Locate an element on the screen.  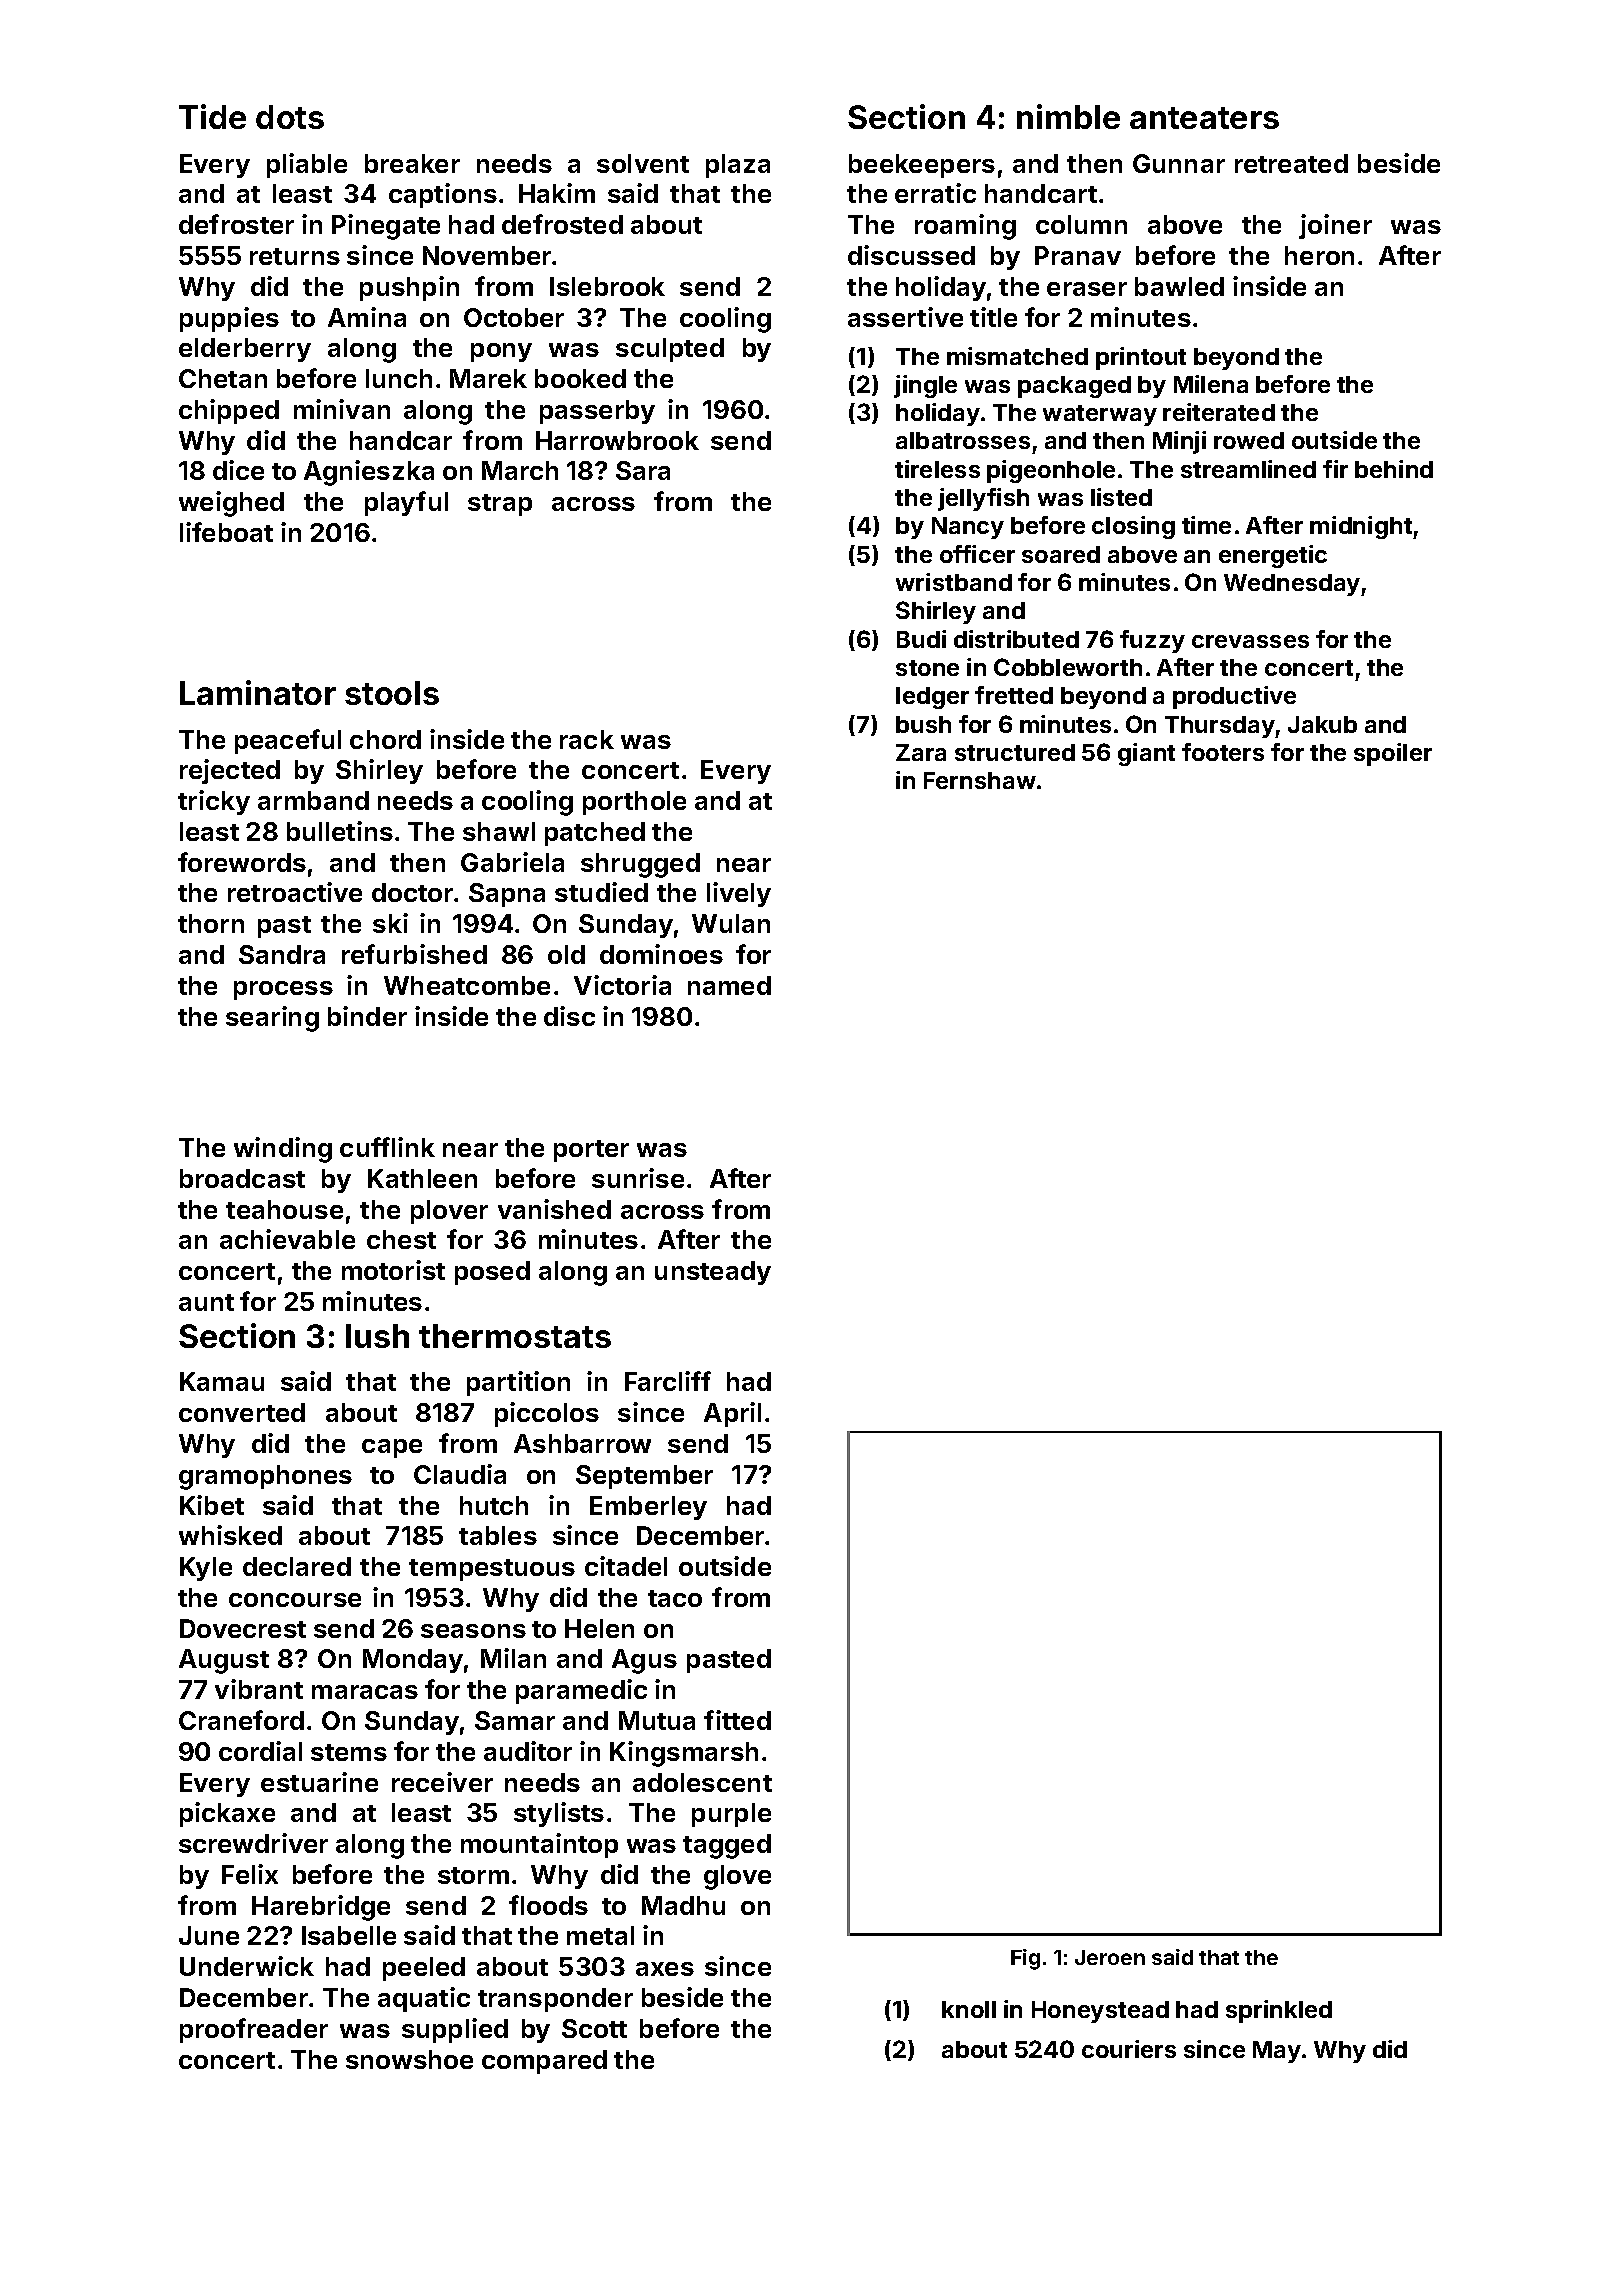
achievable is located at coordinates (287, 1239).
